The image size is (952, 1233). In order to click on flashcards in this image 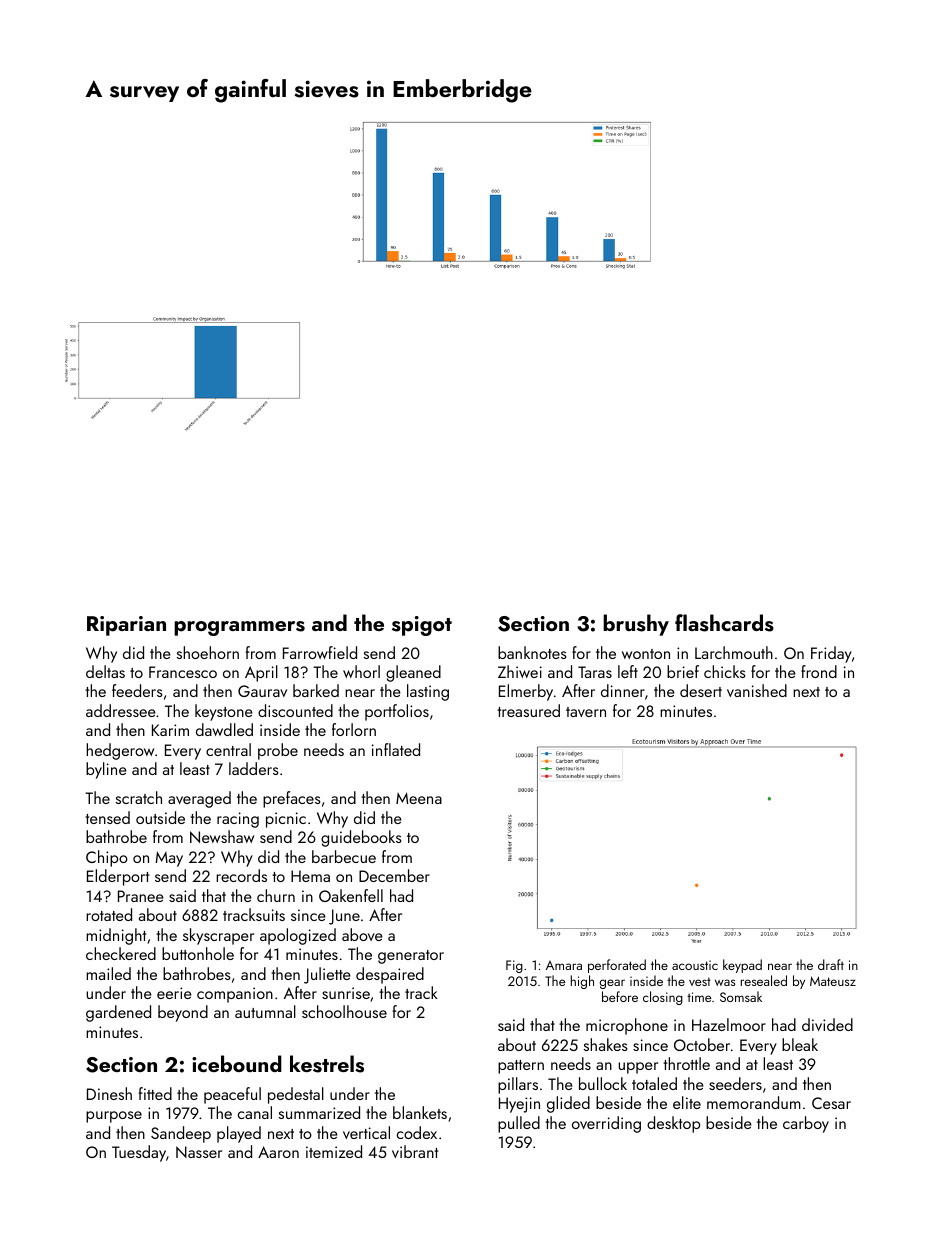, I will do `click(724, 623)`.
